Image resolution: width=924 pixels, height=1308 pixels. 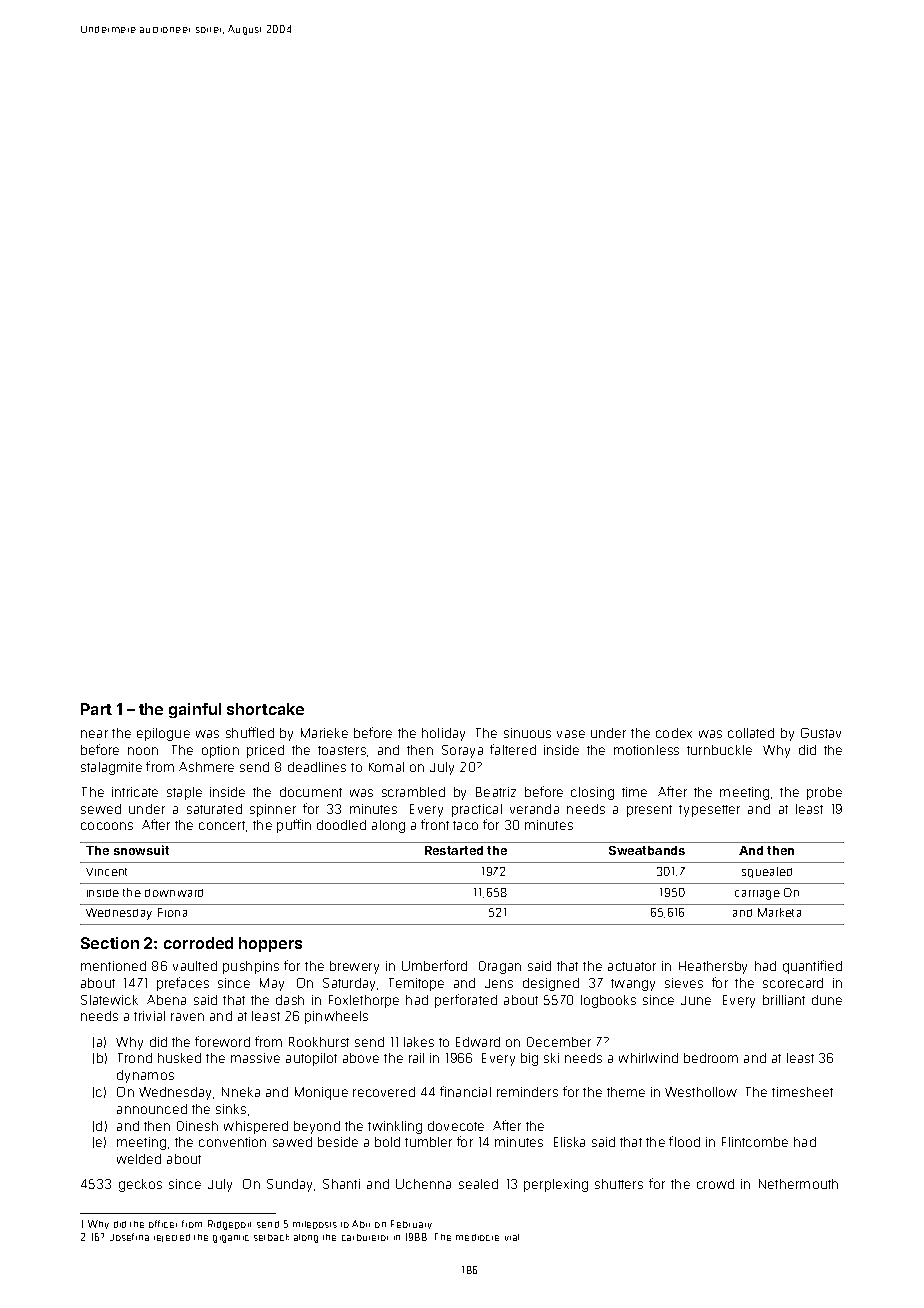 I want to click on rejected, so click(x=172, y=1238).
